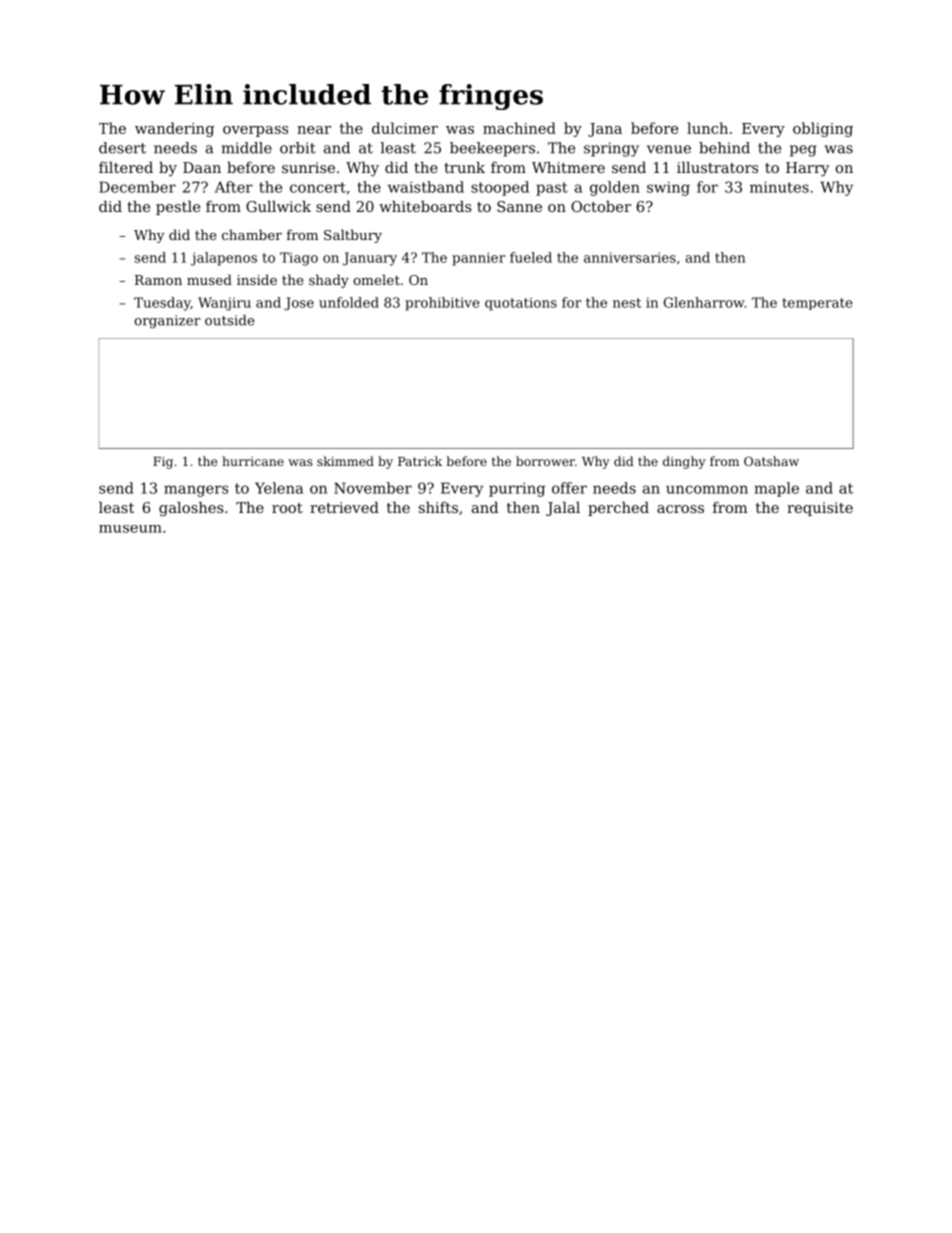 This image has height=1233, width=952. I want to click on minutes, so click(779, 187).
